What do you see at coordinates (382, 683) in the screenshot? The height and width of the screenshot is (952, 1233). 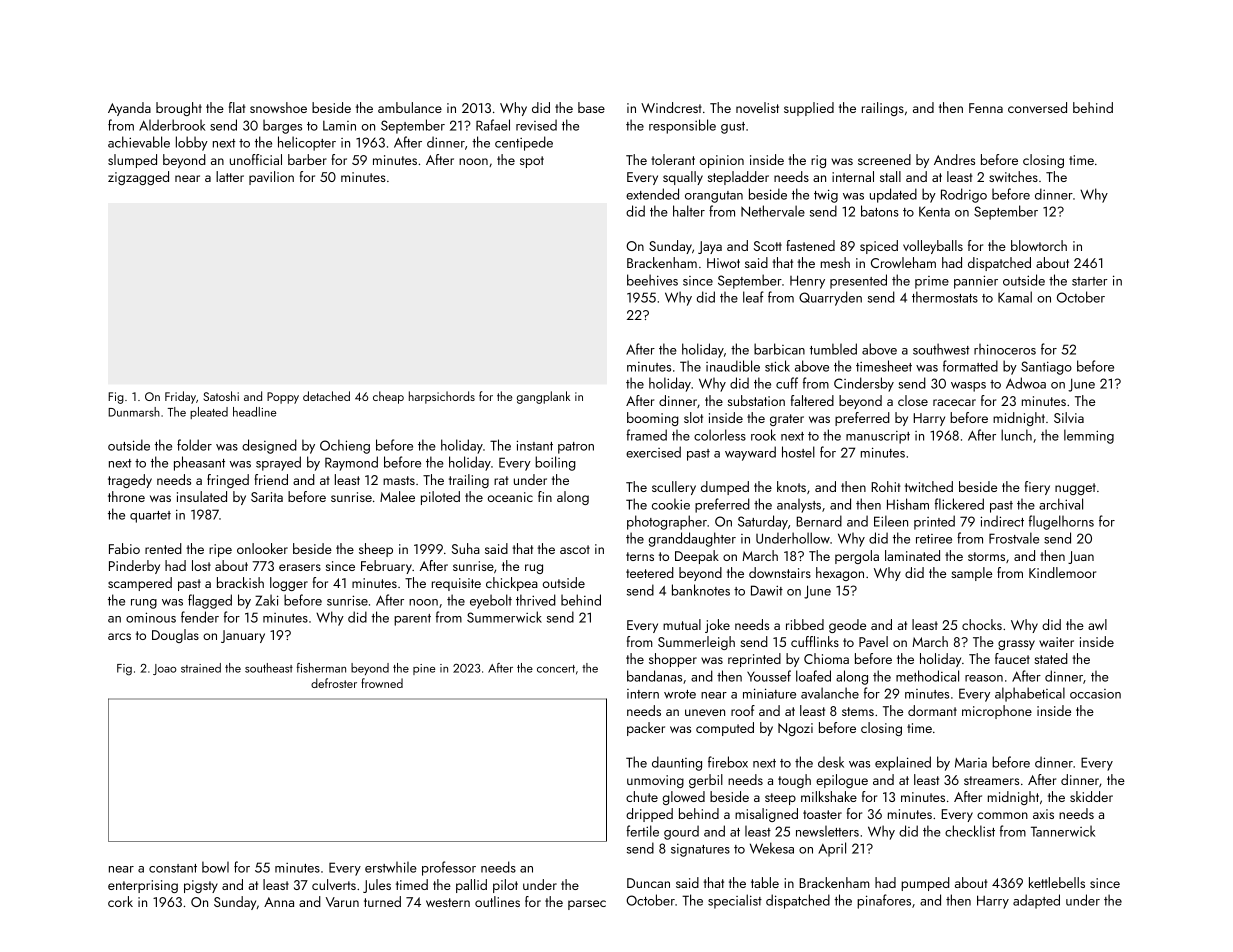 I see `frowned` at bounding box center [382, 683].
